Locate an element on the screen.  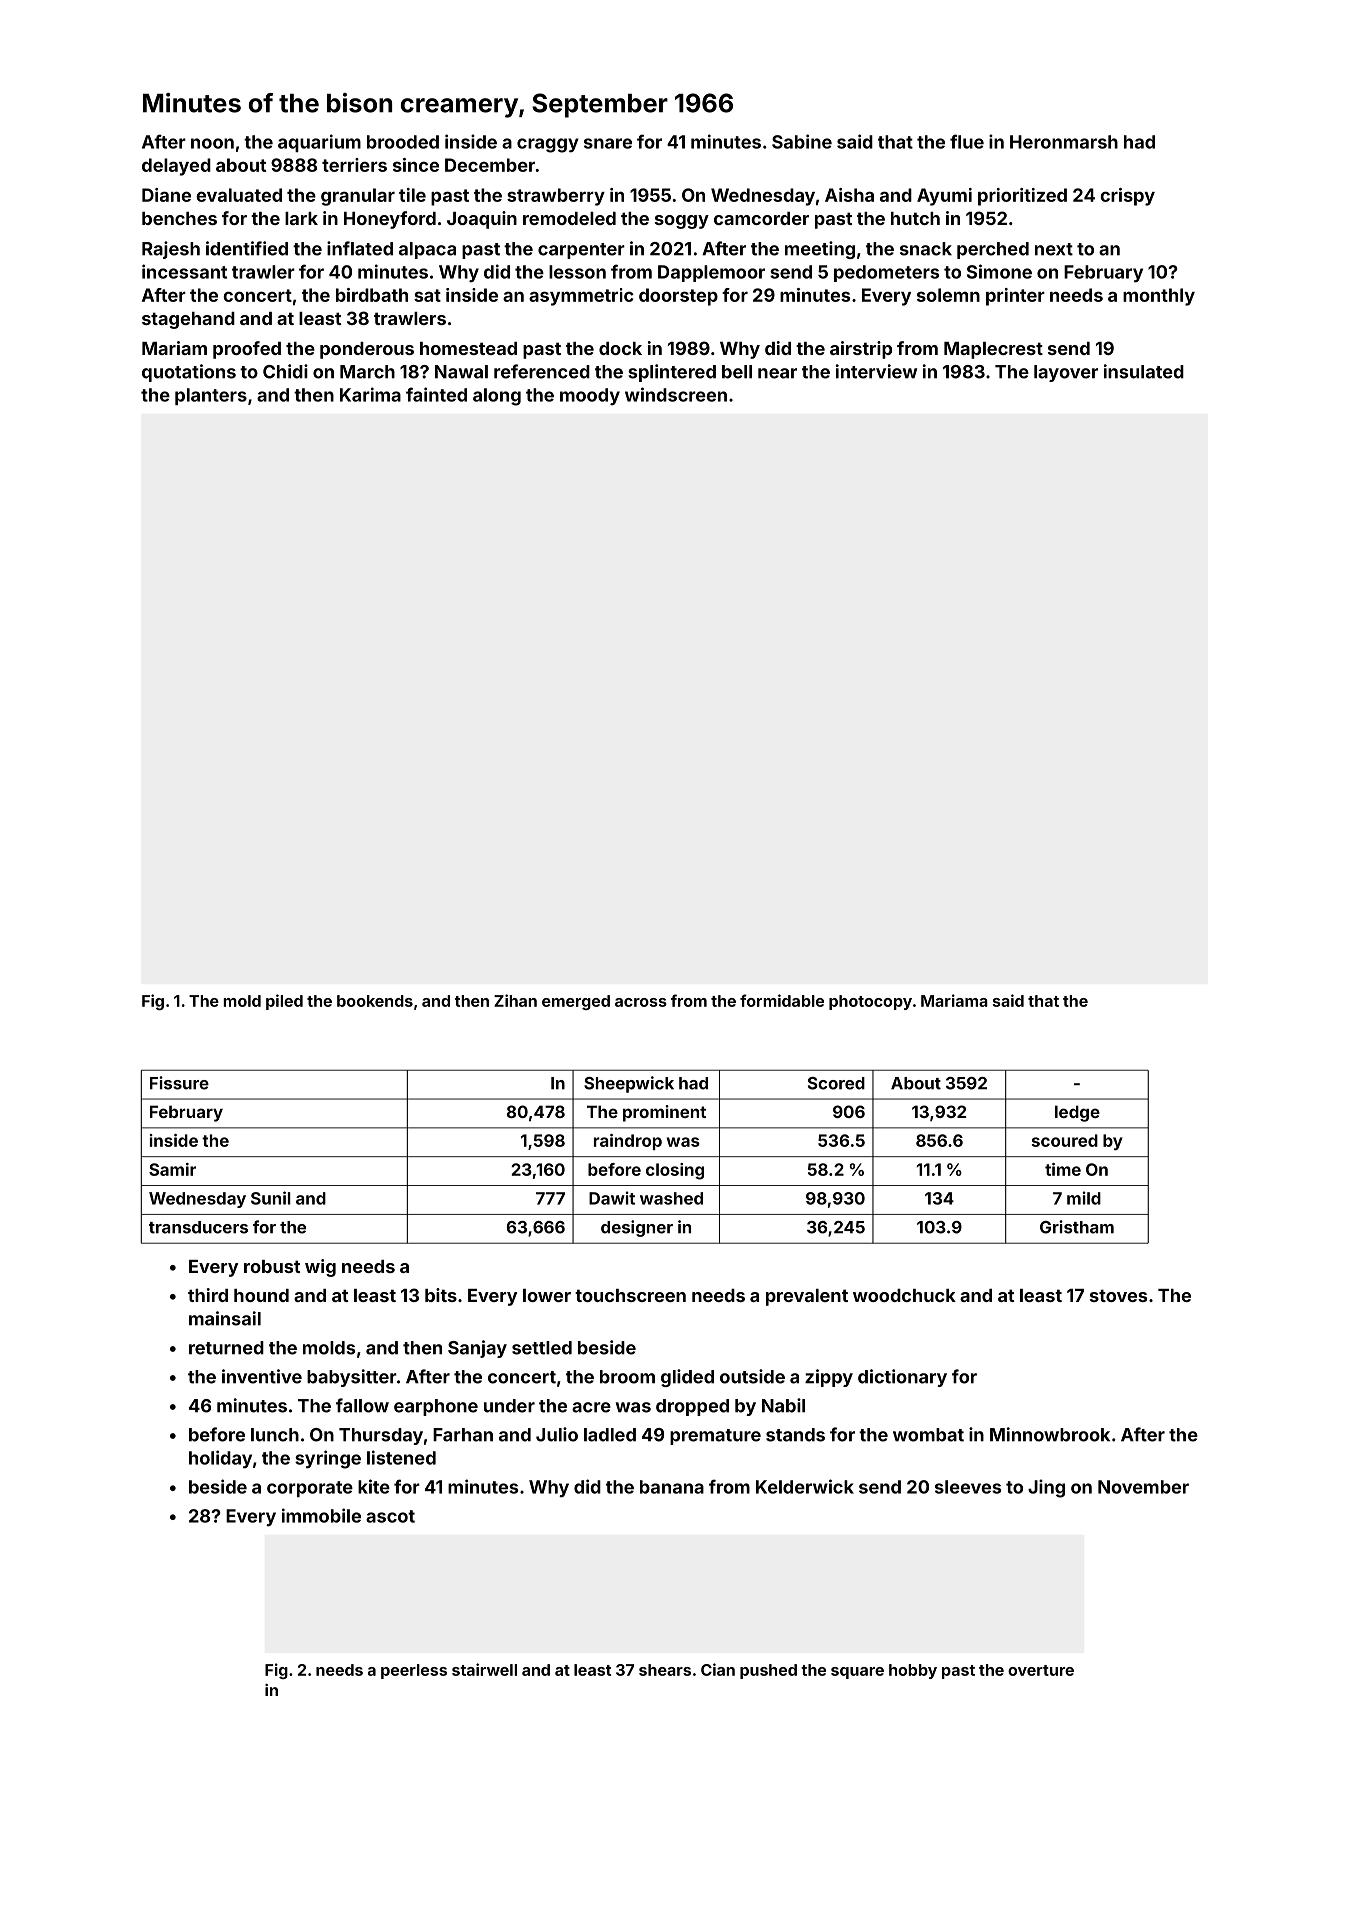
across is located at coordinates (641, 1002).
